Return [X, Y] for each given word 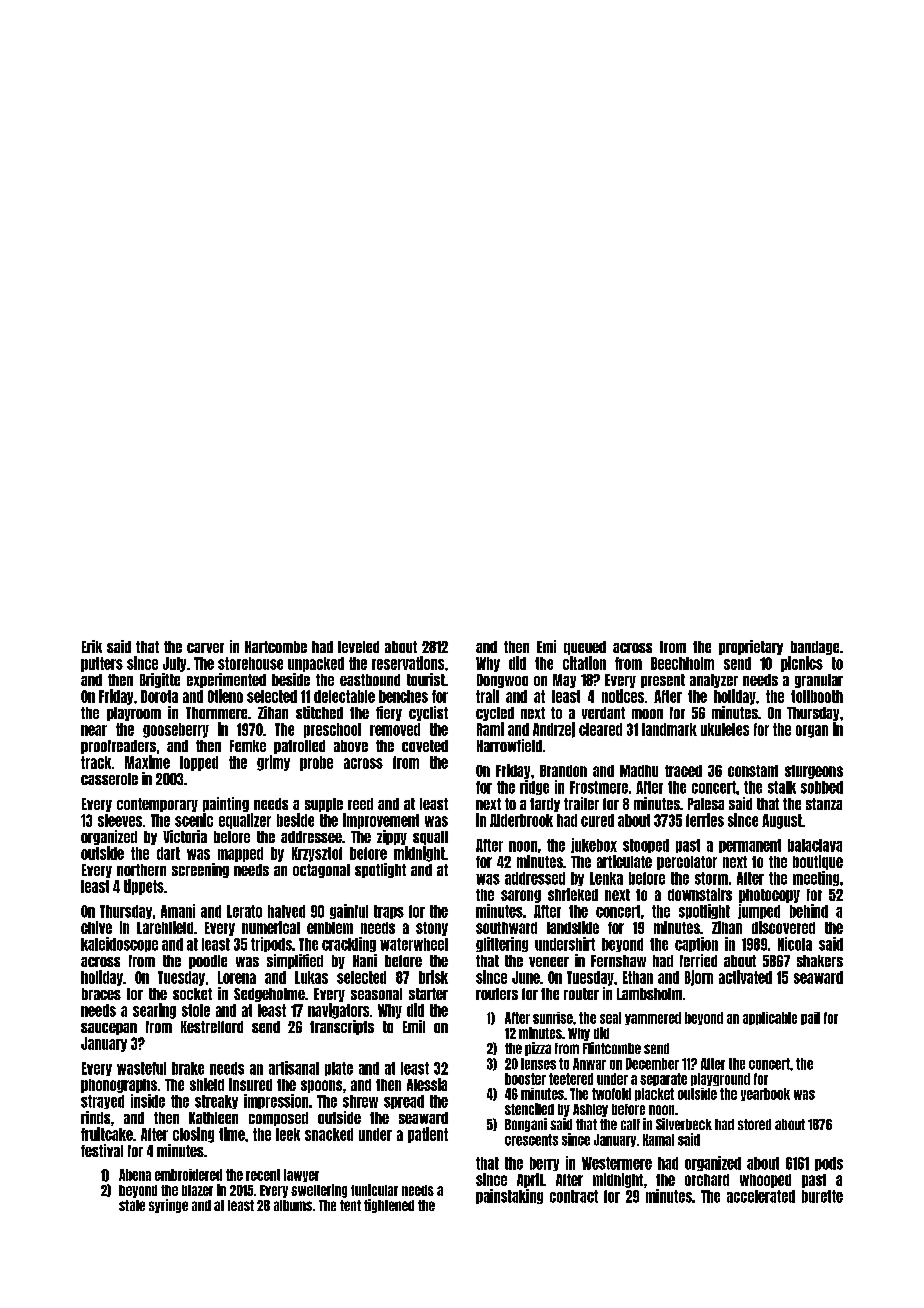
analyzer [714, 681]
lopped [199, 763]
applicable [770, 1018]
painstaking [509, 1196]
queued [585, 648]
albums [293, 1205]
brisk [433, 977]
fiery [389, 713]
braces [101, 994]
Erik [92, 646]
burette [822, 1196]
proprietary [751, 647]
